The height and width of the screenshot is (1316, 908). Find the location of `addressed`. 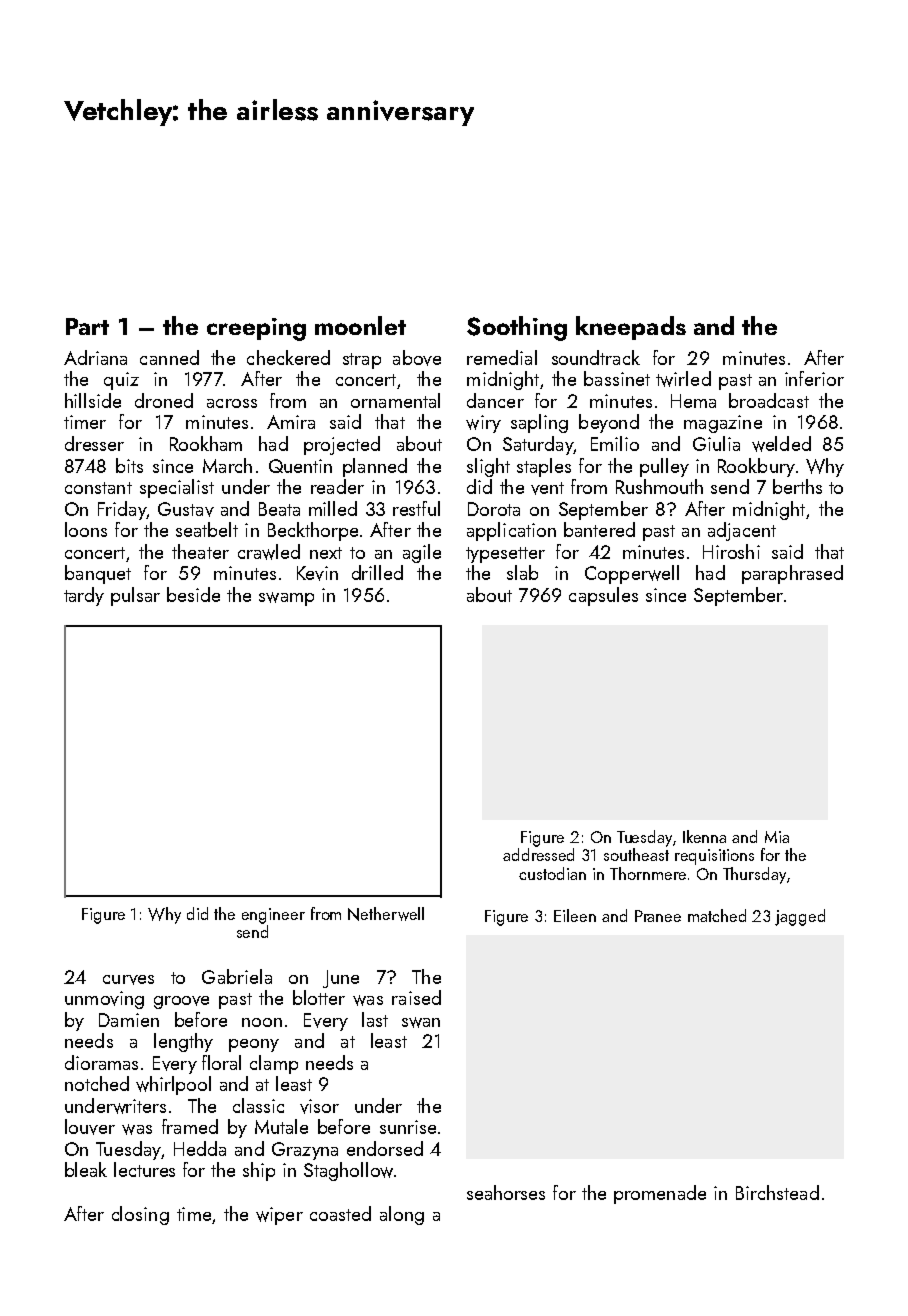

addressed is located at coordinates (538, 854).
